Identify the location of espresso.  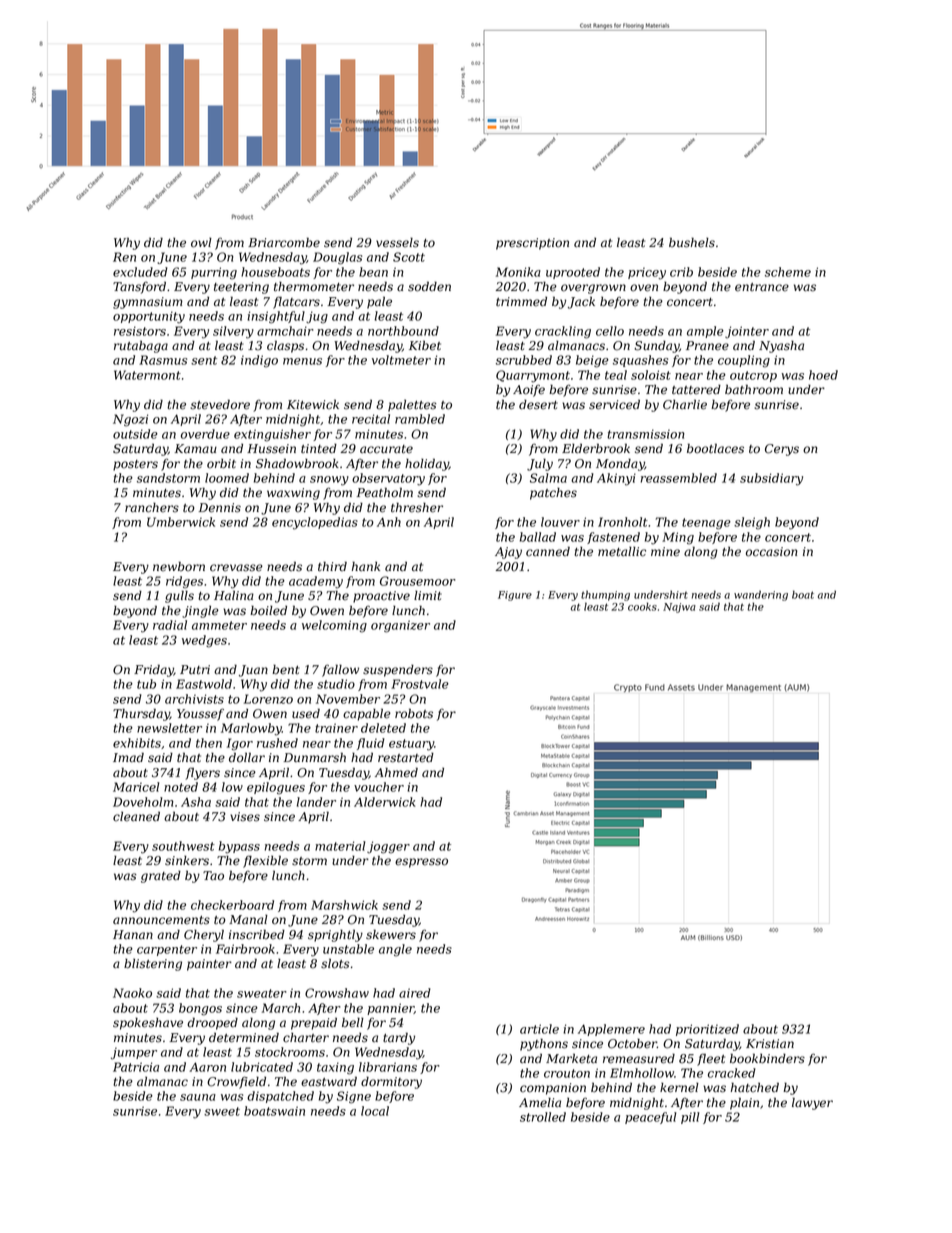
(421, 863).
